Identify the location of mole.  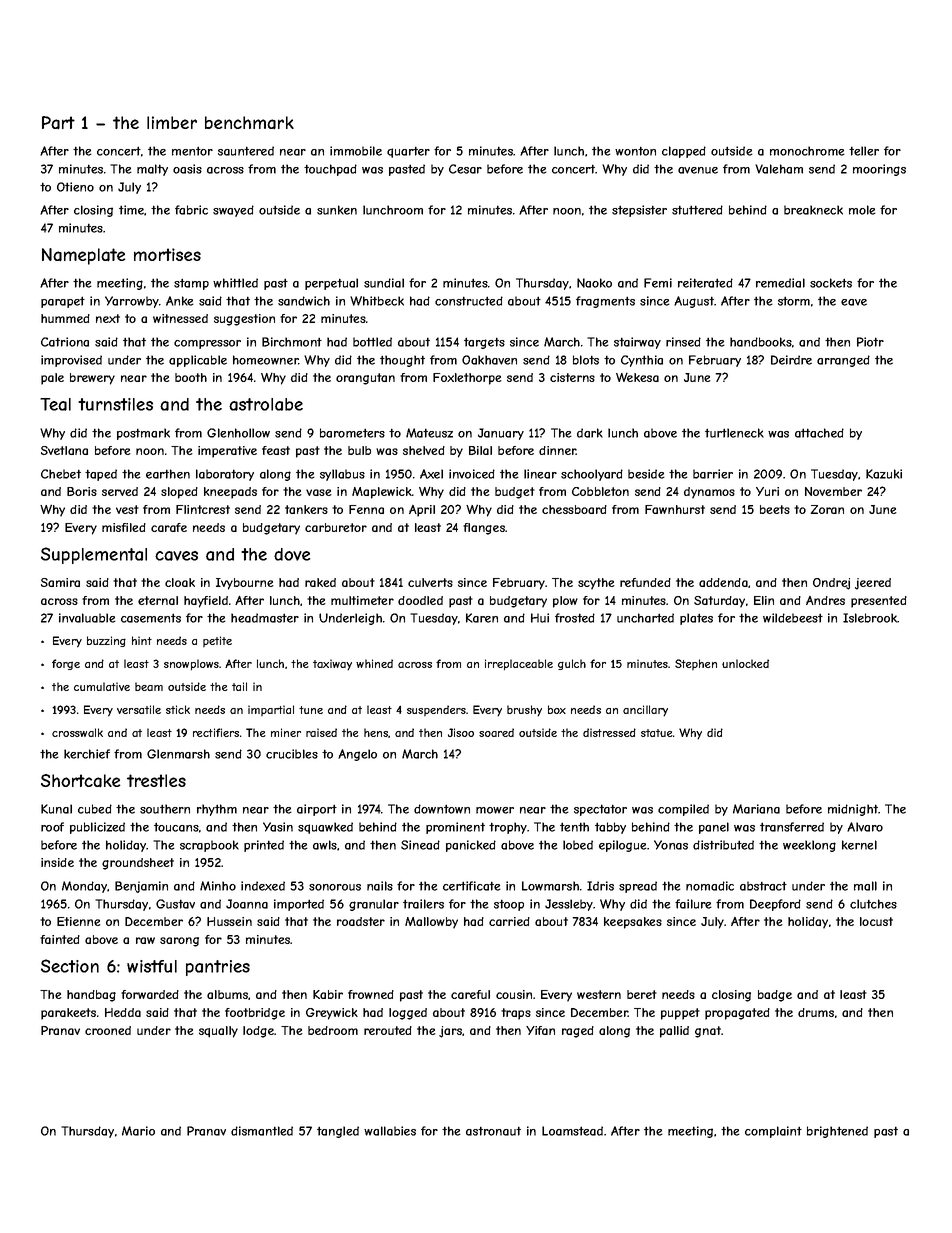
(862, 210).
